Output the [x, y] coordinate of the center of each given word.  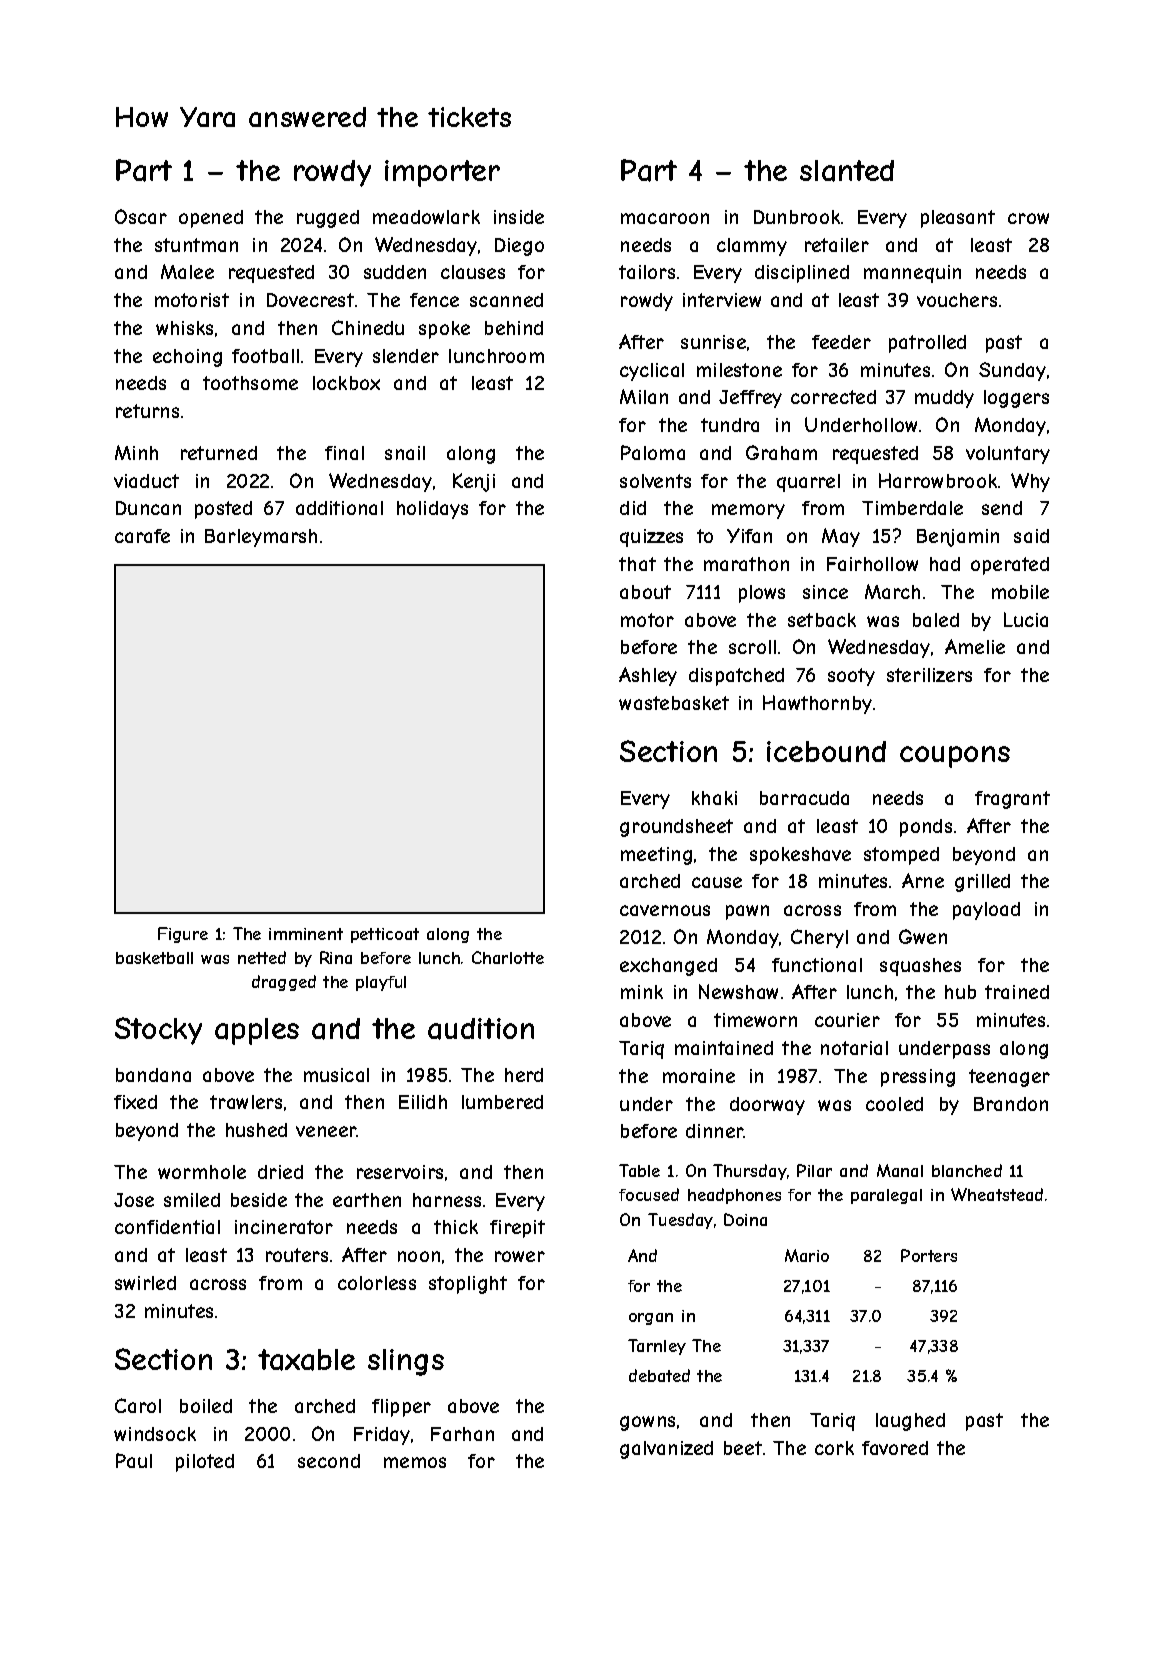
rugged [328, 219]
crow [1028, 218]
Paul [134, 1460]
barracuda [804, 798]
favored [895, 1448]
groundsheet [676, 828]
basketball [154, 958]
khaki [714, 798]
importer [442, 173]
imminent [306, 934]
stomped [901, 856]
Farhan [462, 1434]
